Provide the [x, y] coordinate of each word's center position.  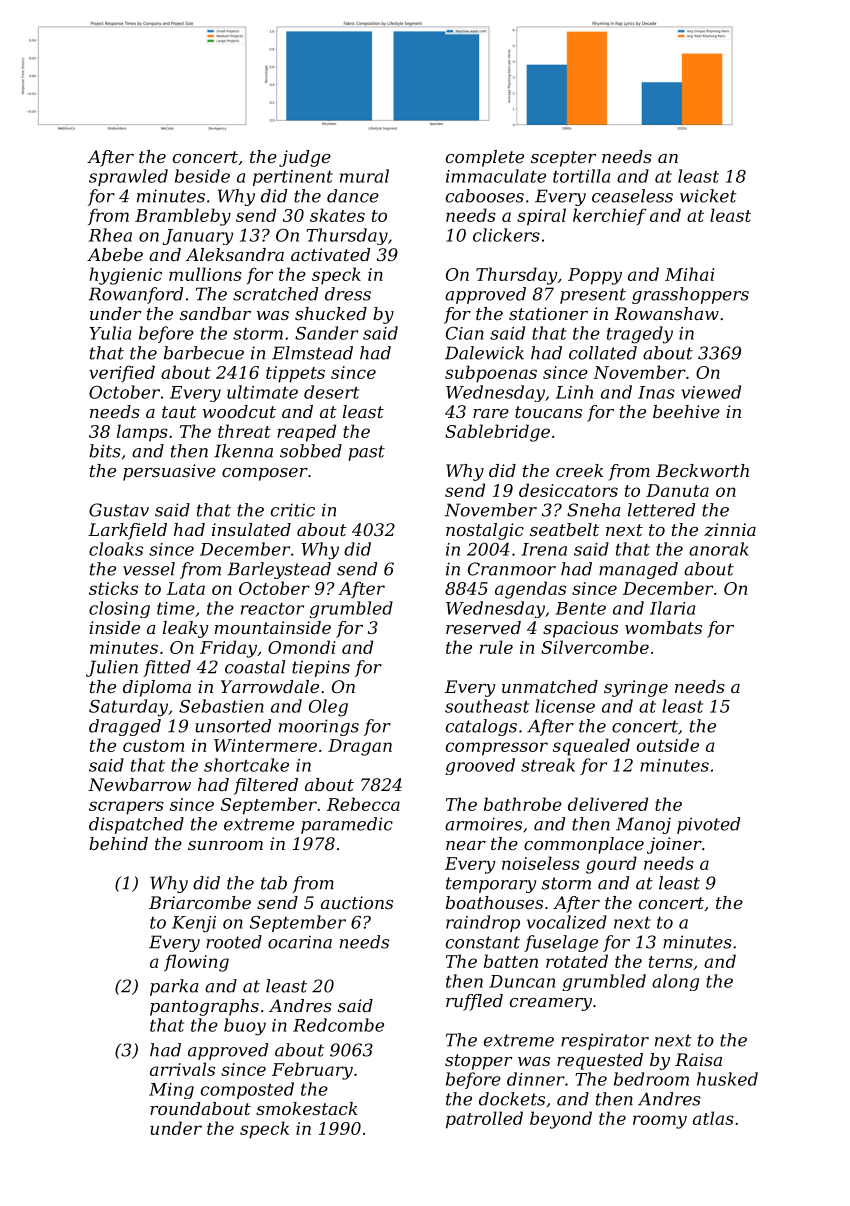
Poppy [595, 276]
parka [174, 987]
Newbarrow [139, 784]
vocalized [567, 922]
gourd [611, 865]
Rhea [110, 235]
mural [364, 176]
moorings [319, 727]
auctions [357, 902]
